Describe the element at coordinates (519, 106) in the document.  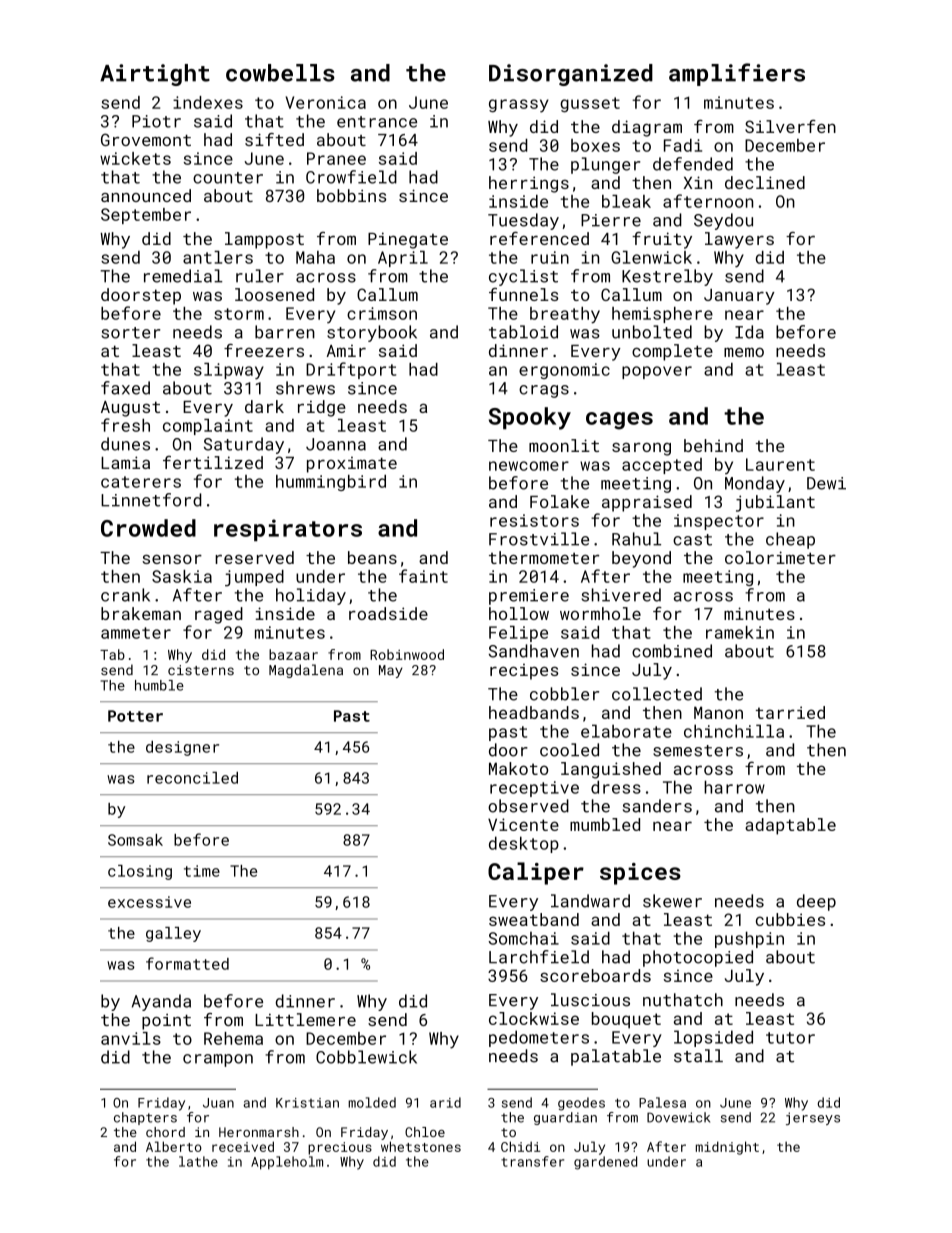
I see `grassy` at that location.
